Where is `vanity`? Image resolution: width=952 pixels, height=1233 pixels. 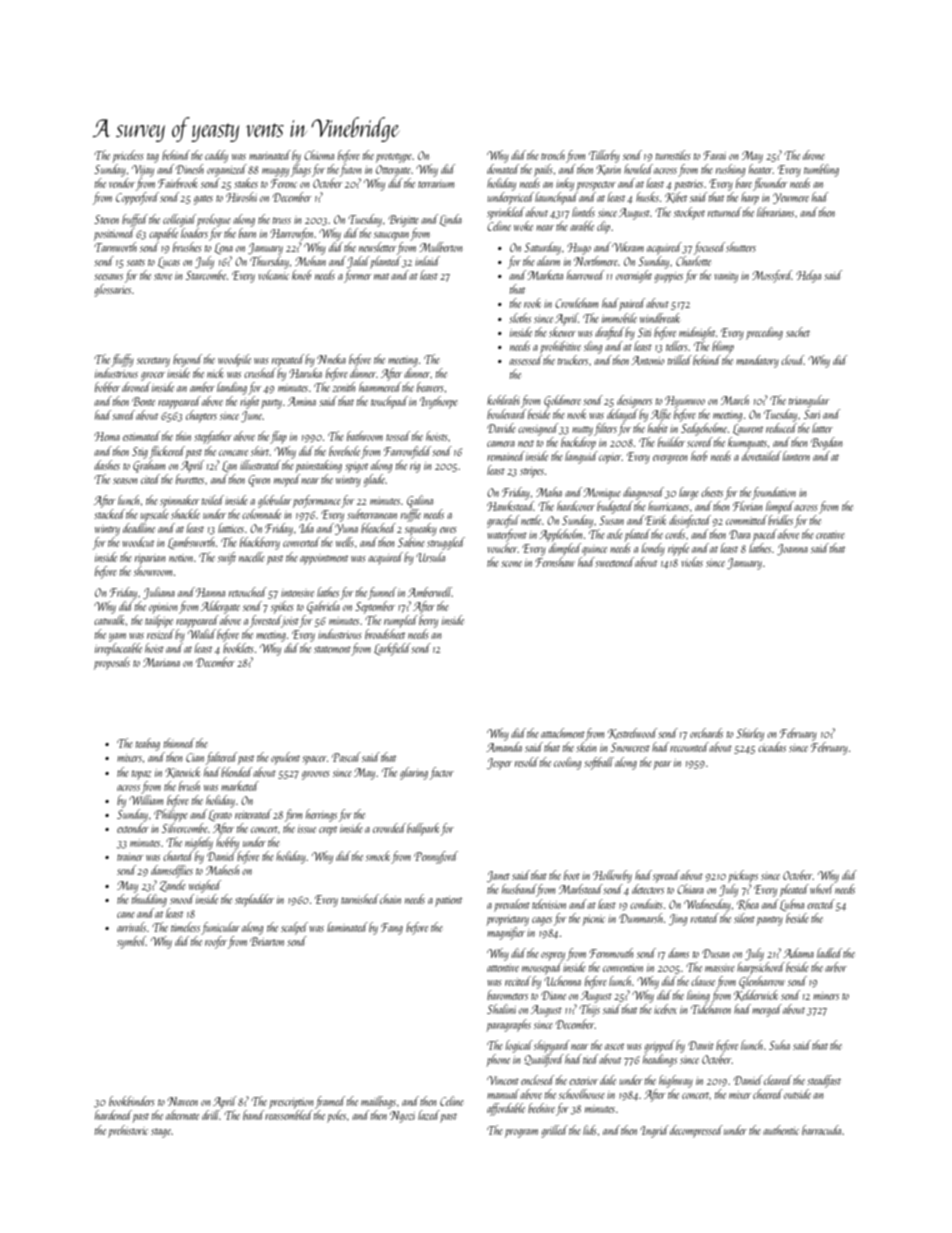 vanity is located at coordinates (726, 278).
